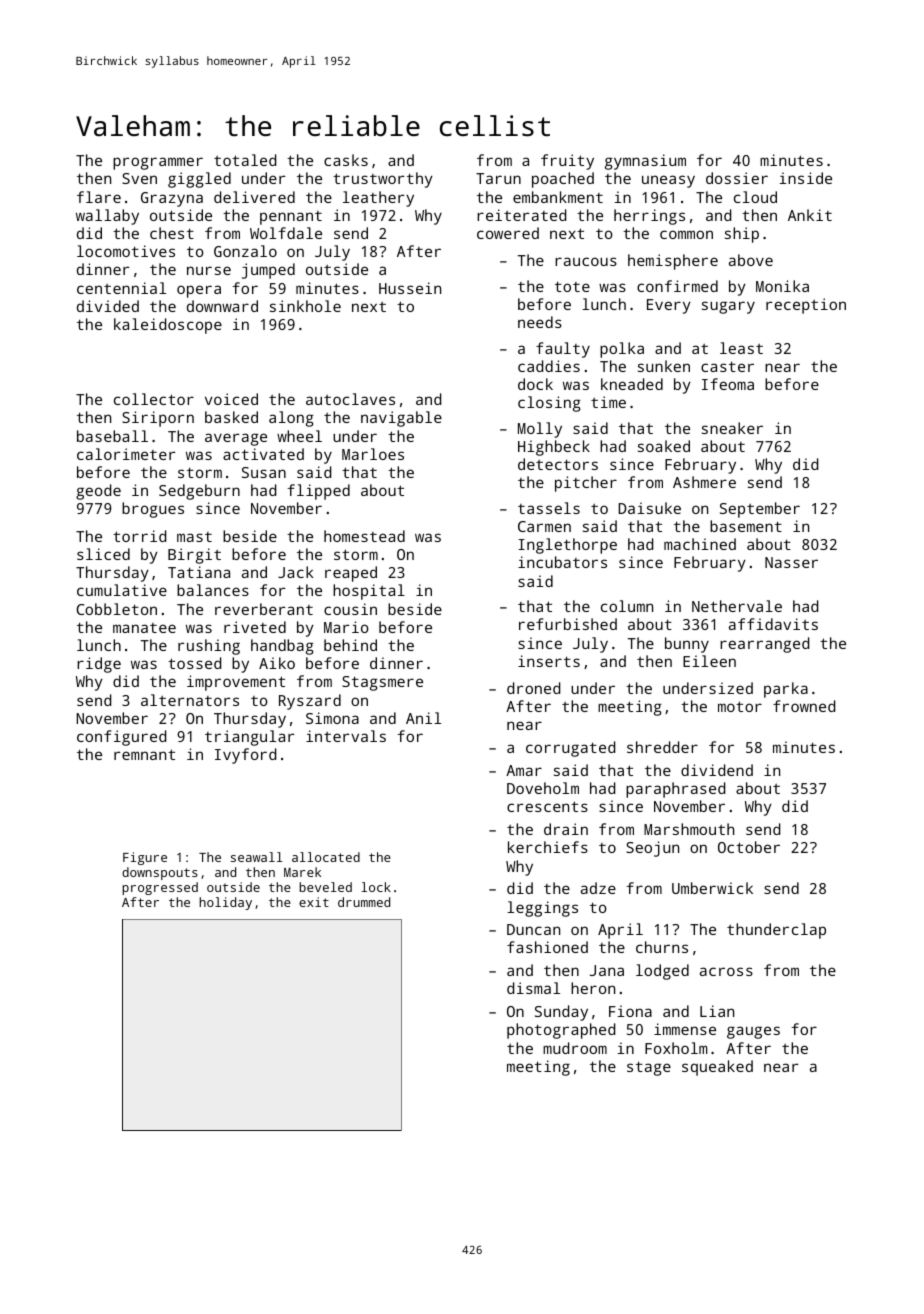 This screenshot has width=924, height=1314. What do you see at coordinates (728, 384) in the screenshot?
I see `Ifeoma` at bounding box center [728, 384].
